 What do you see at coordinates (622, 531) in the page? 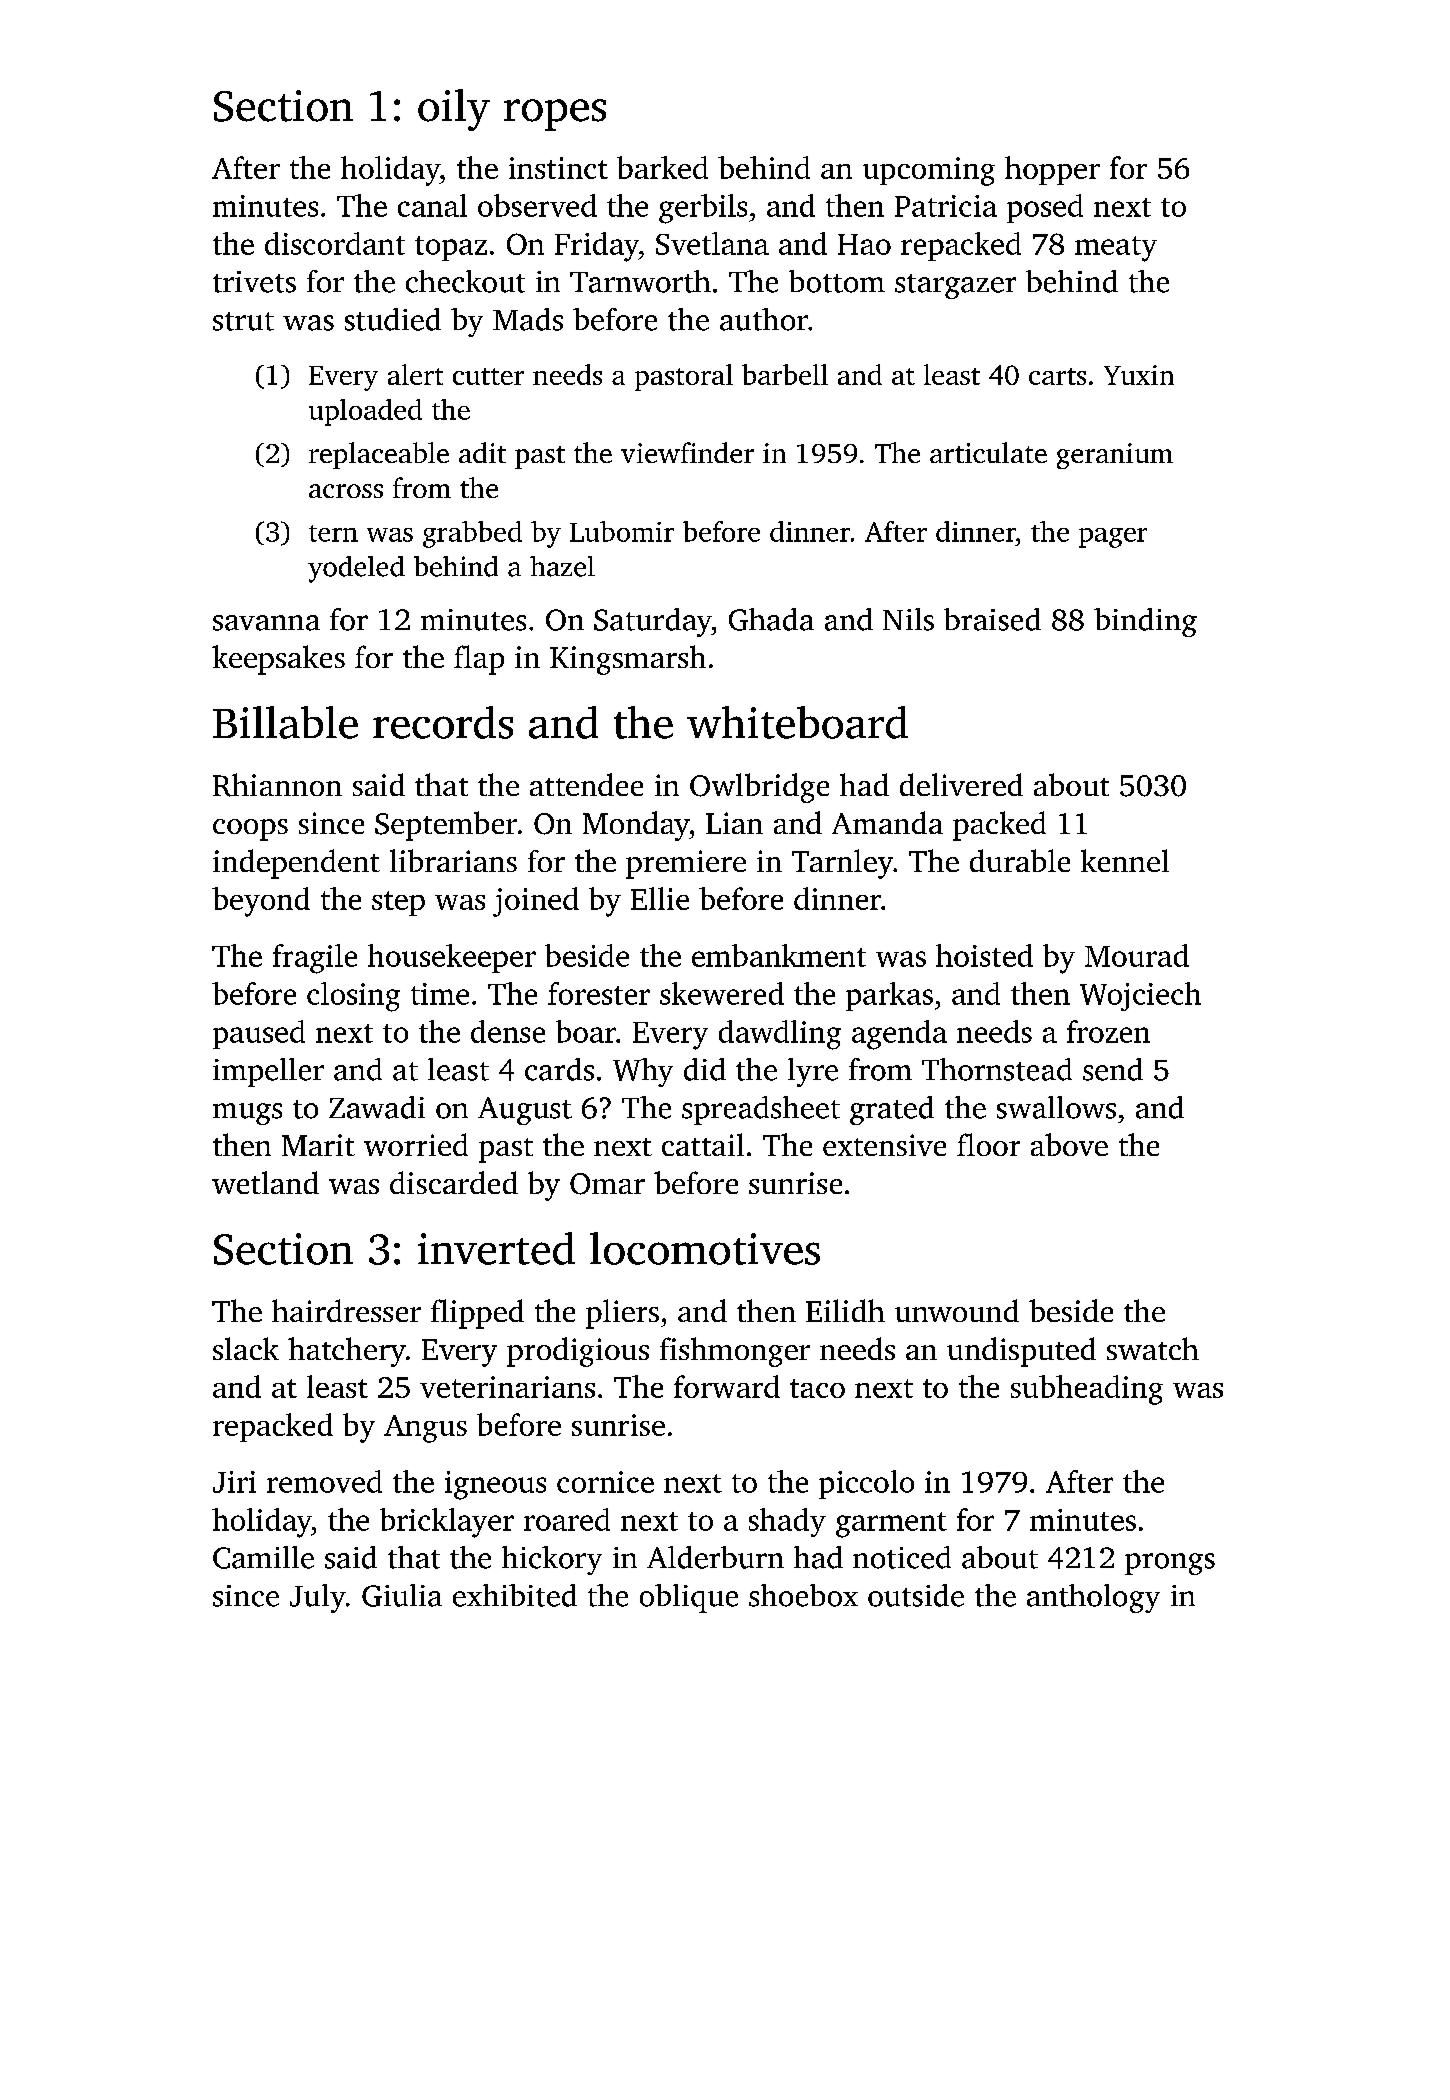
I see `Lubomir` at bounding box center [622, 531].
